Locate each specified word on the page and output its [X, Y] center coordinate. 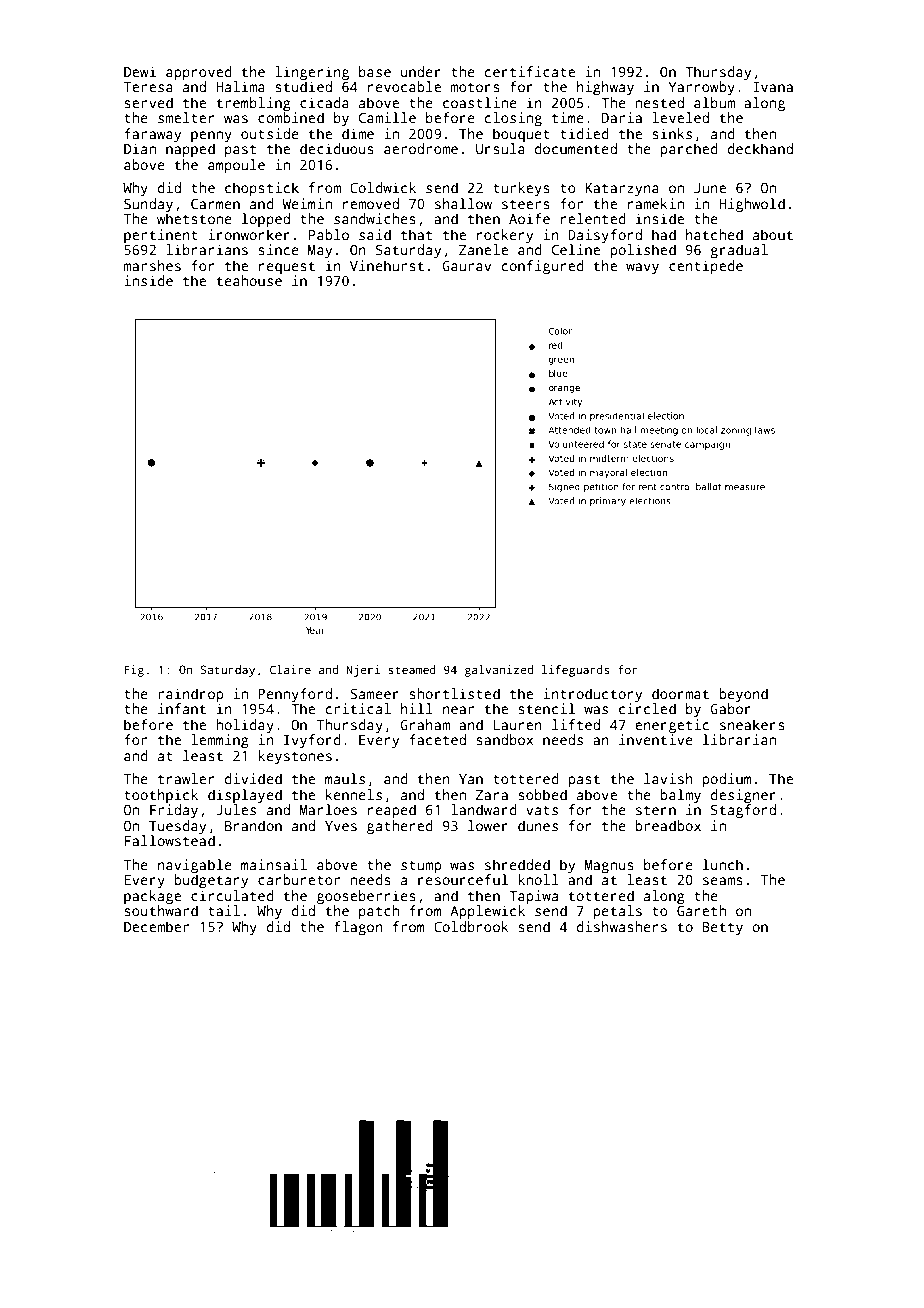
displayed [245, 796]
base [375, 71]
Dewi [140, 71]
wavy [642, 269]
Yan [471, 779]
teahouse [249, 280]
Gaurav [466, 266]
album [714, 102]
